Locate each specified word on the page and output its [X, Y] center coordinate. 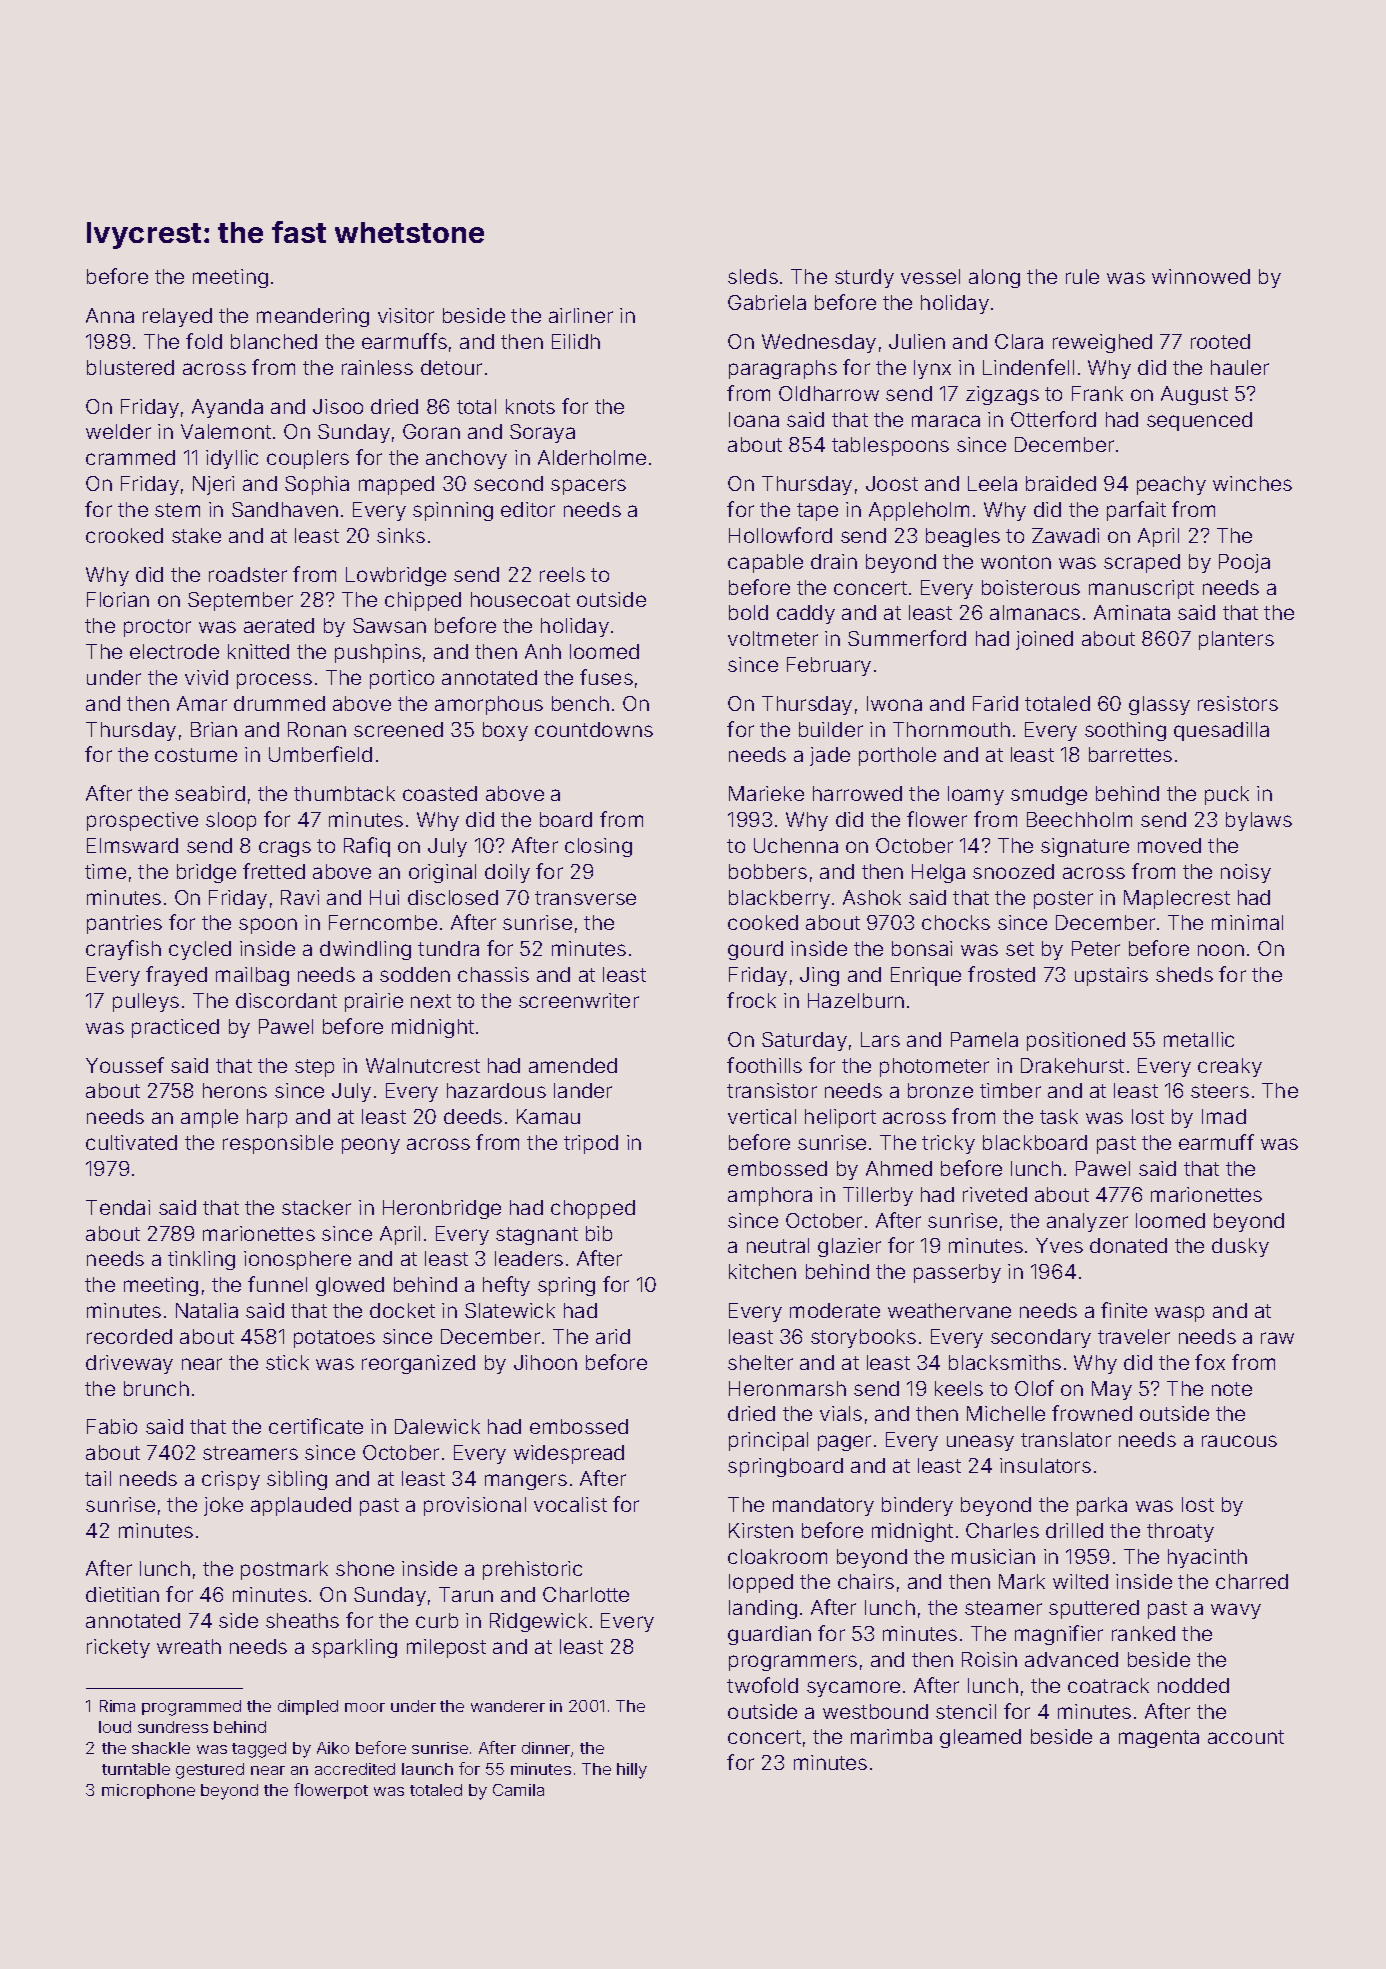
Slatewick [510, 1310]
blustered [130, 367]
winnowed [1201, 276]
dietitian [122, 1594]
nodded [1193, 1685]
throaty [1180, 1532]
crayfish [123, 950]
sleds [753, 276]
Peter [1096, 948]
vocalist [570, 1504]
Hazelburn [856, 1000]
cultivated [131, 1142]
